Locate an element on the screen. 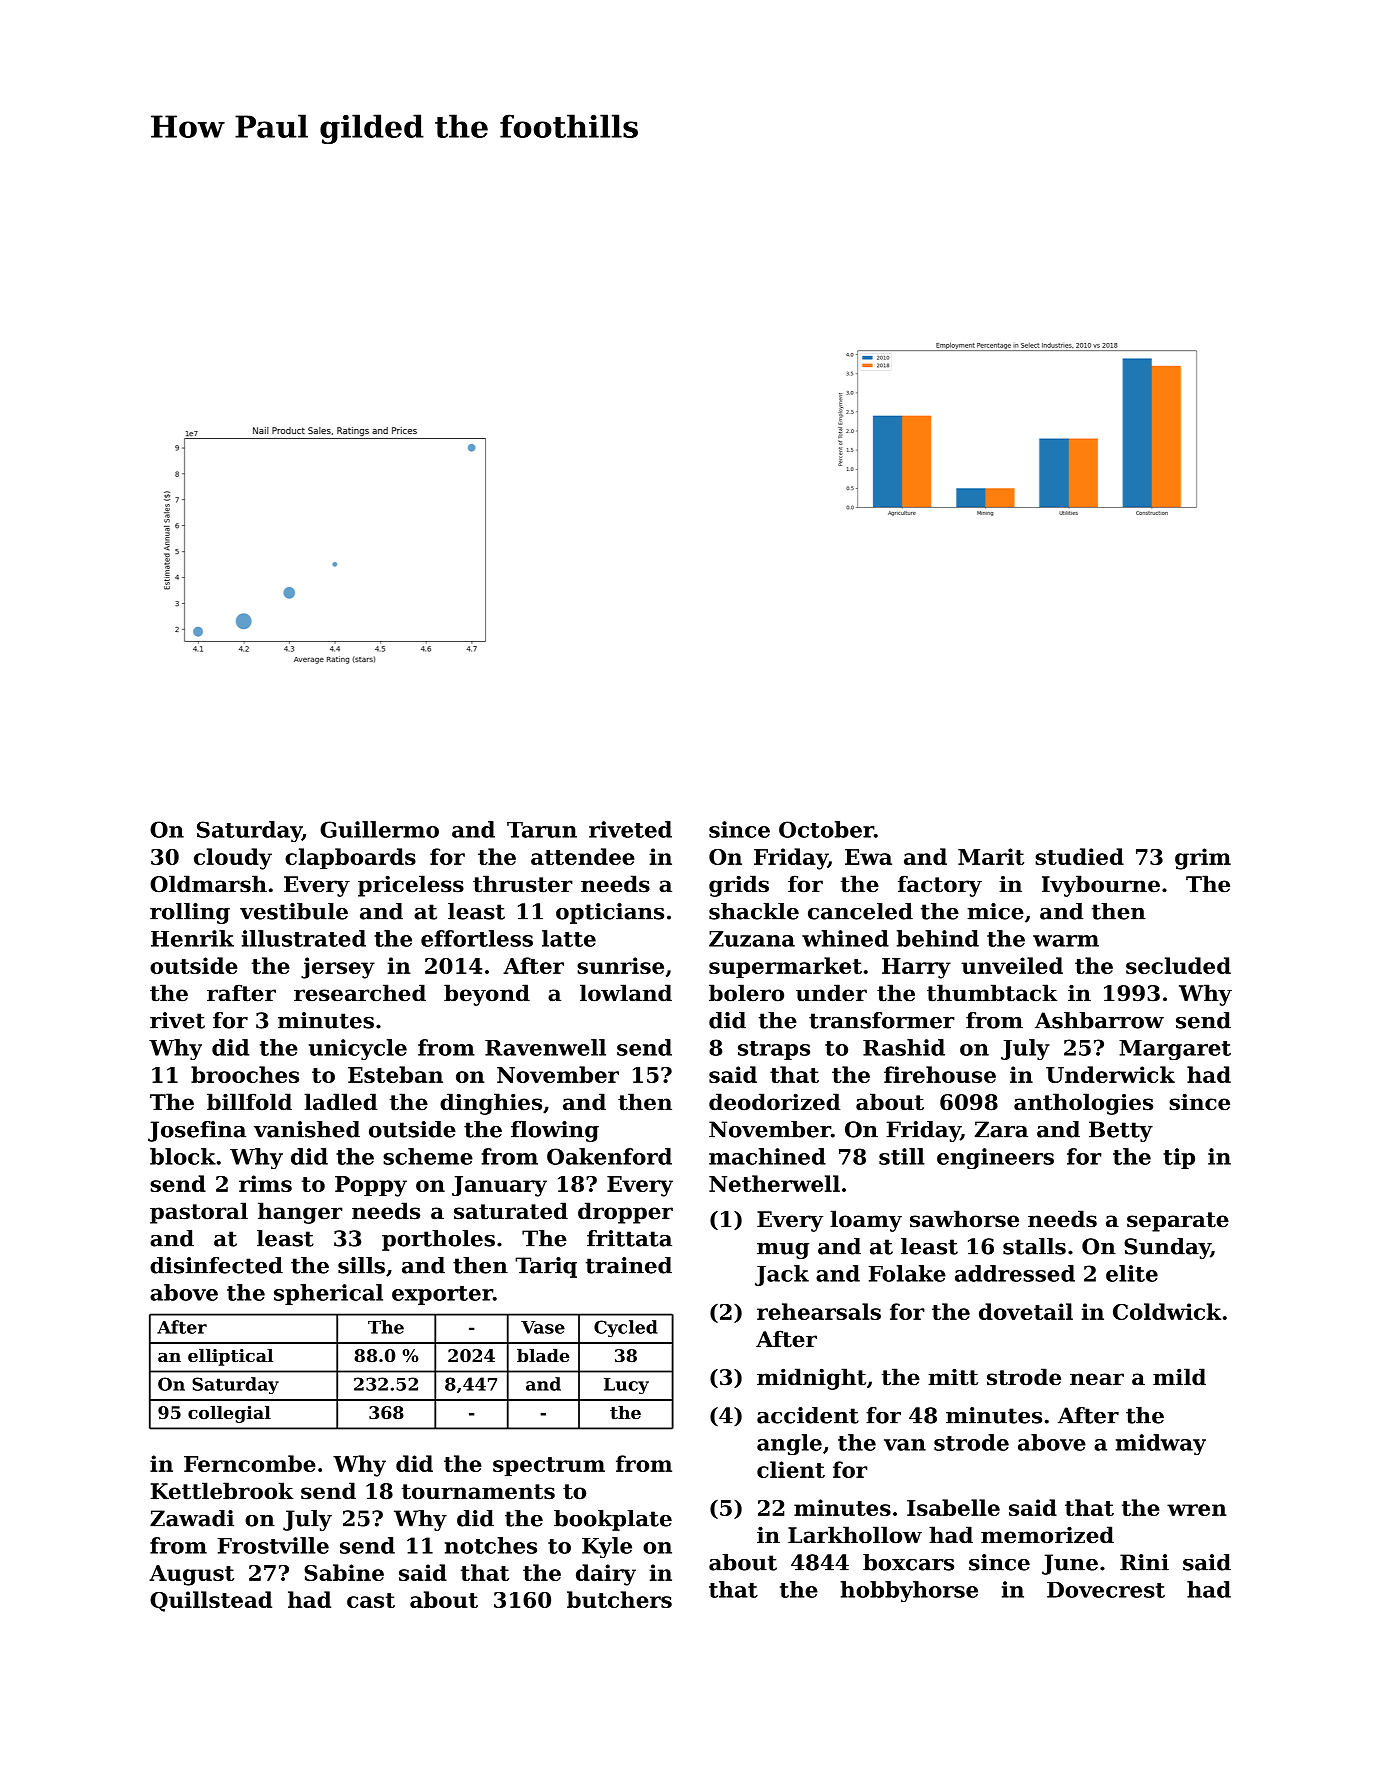  sawhorse is located at coordinates (964, 1219).
